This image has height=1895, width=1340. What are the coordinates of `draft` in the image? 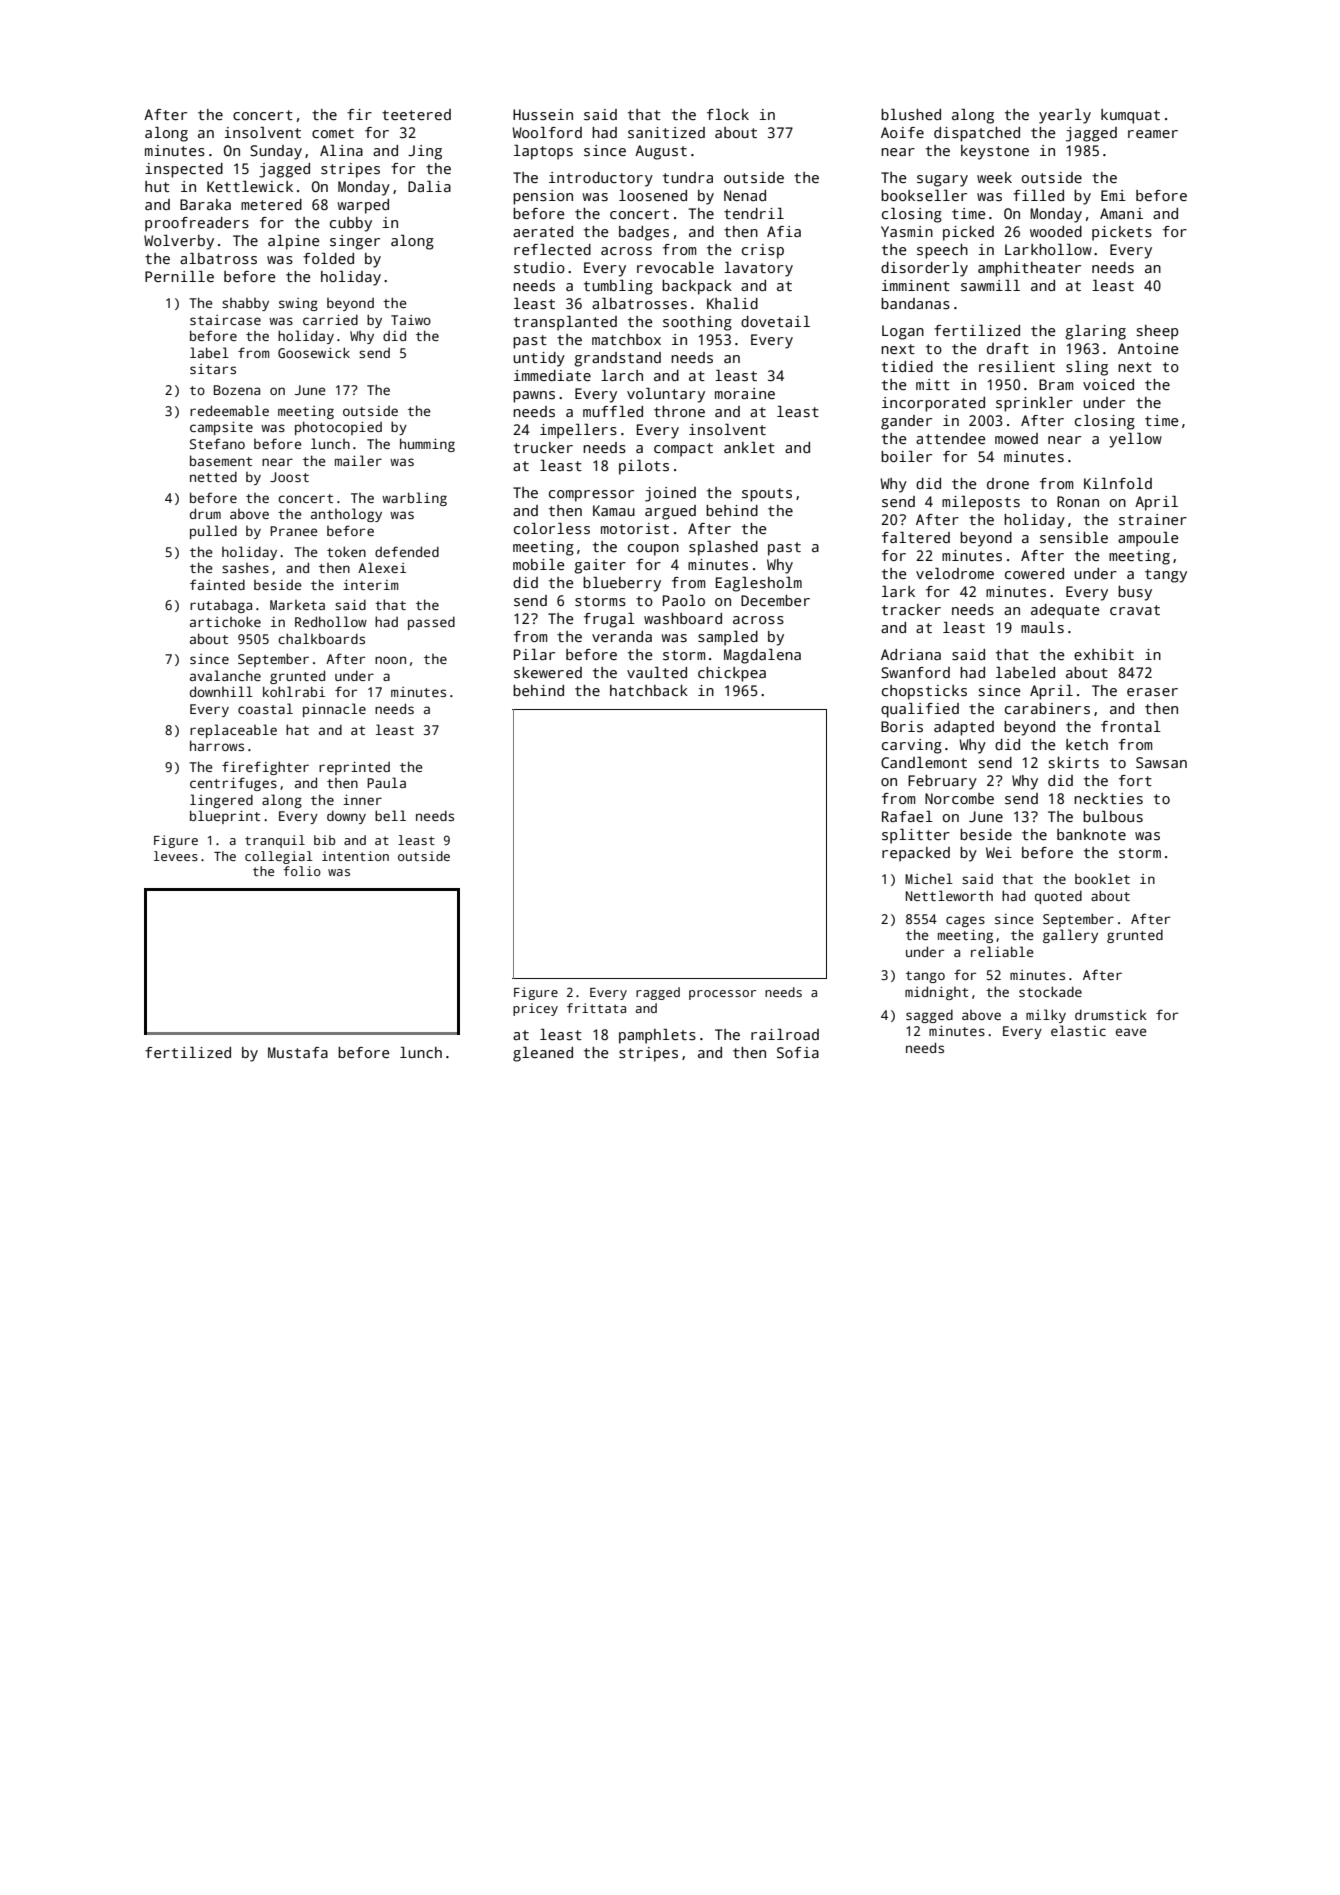 It's located at (1008, 348).
